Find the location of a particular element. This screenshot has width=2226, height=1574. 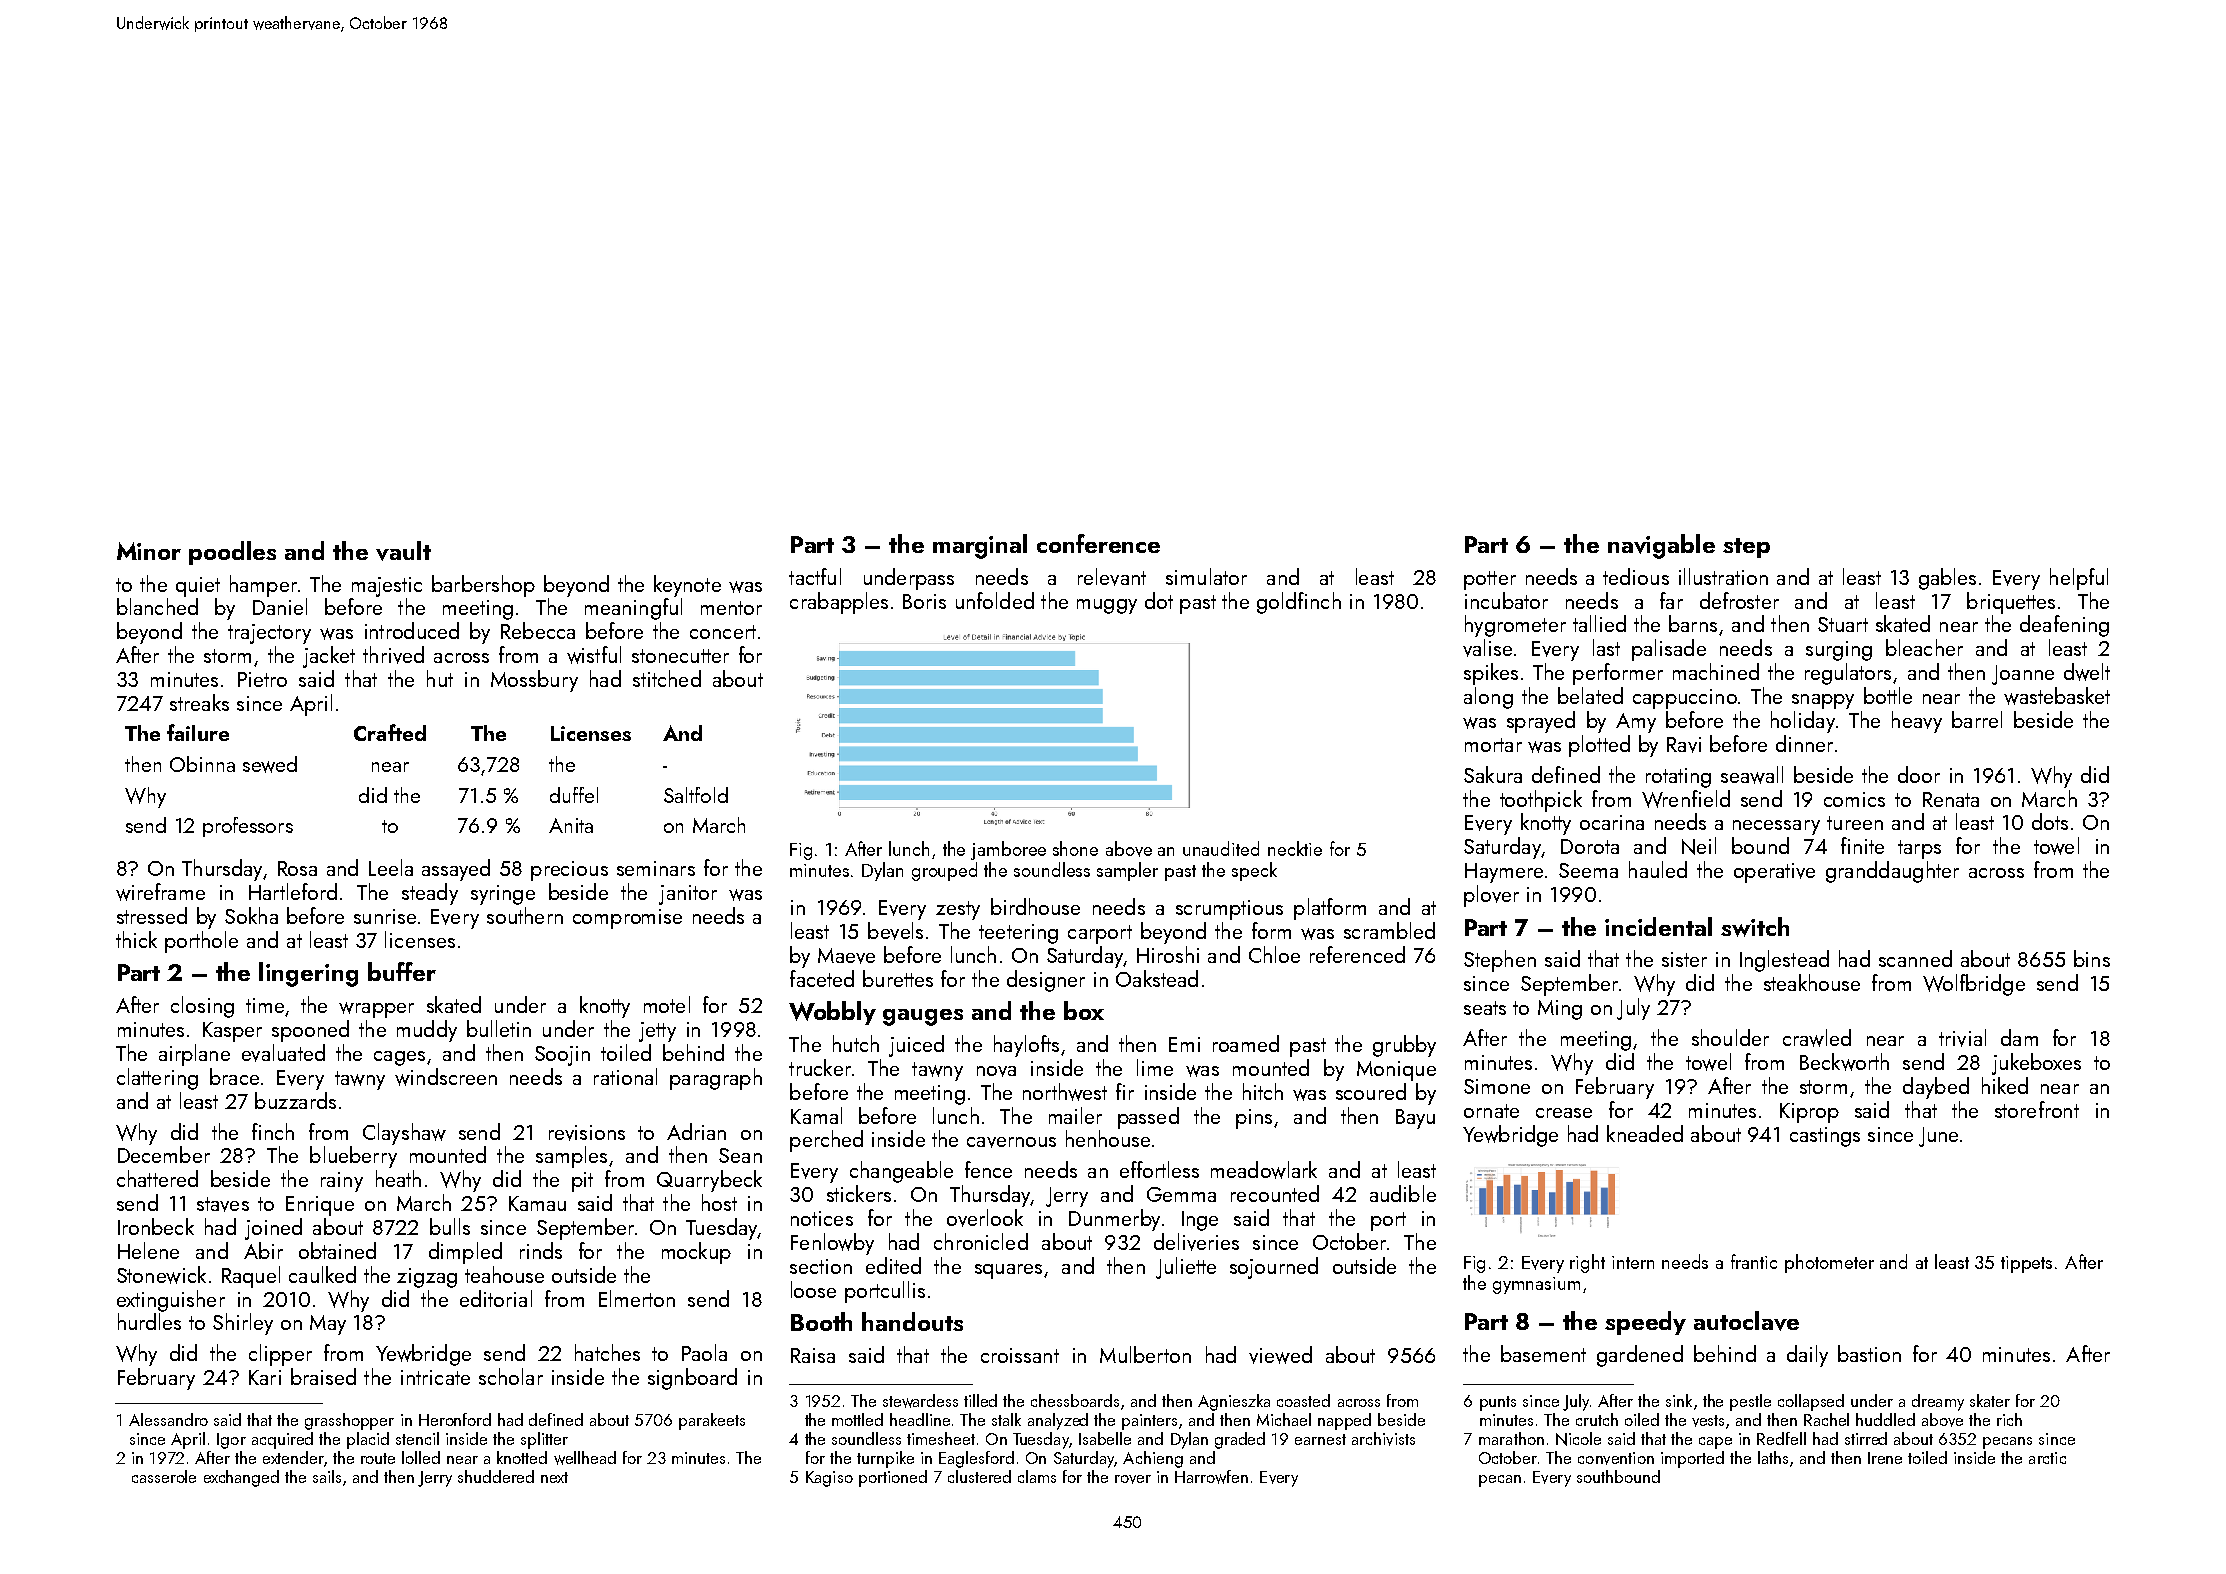

crutch is located at coordinates (1597, 1419).
